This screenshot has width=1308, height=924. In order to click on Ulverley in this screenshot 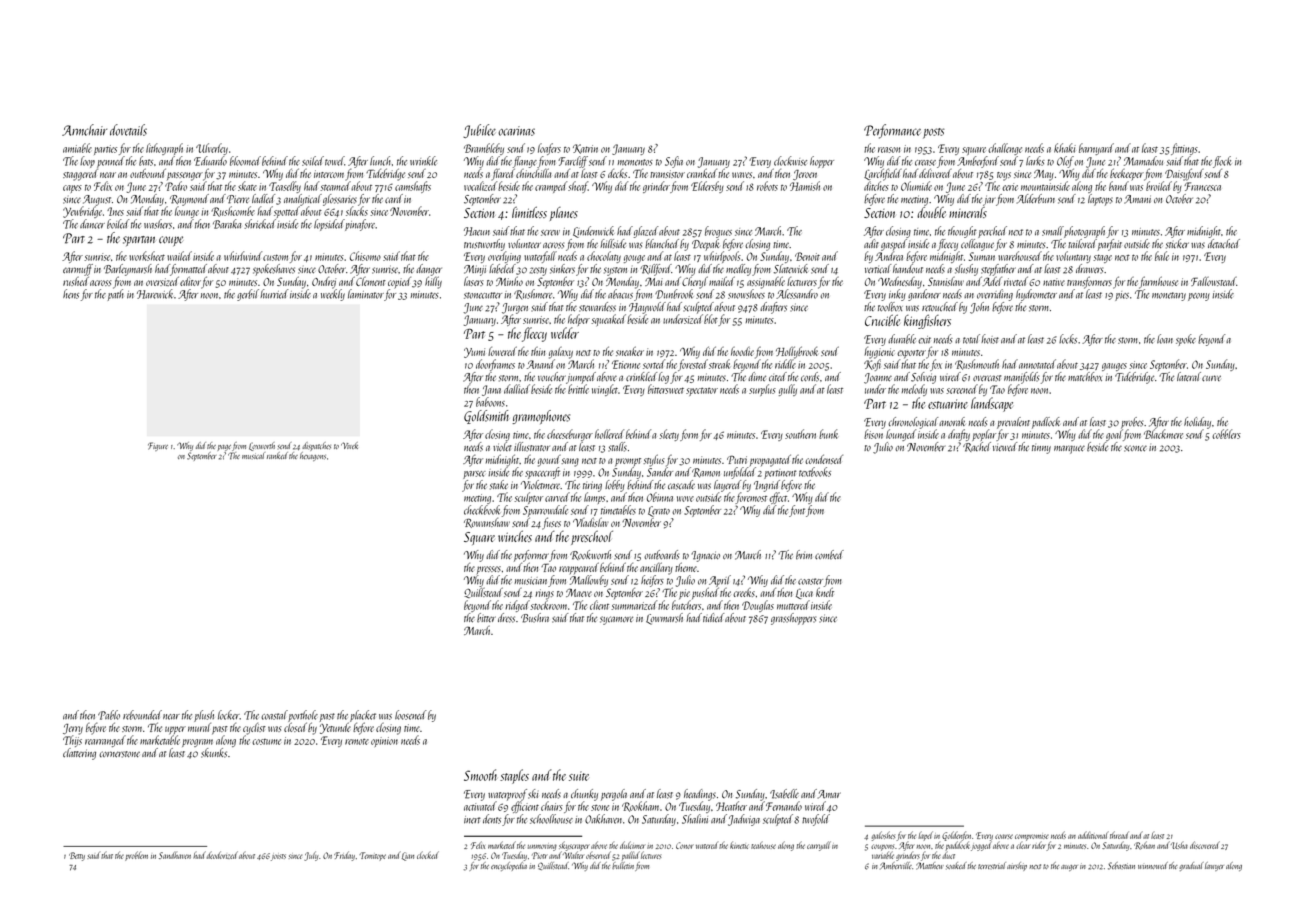, I will do `click(212, 149)`.
